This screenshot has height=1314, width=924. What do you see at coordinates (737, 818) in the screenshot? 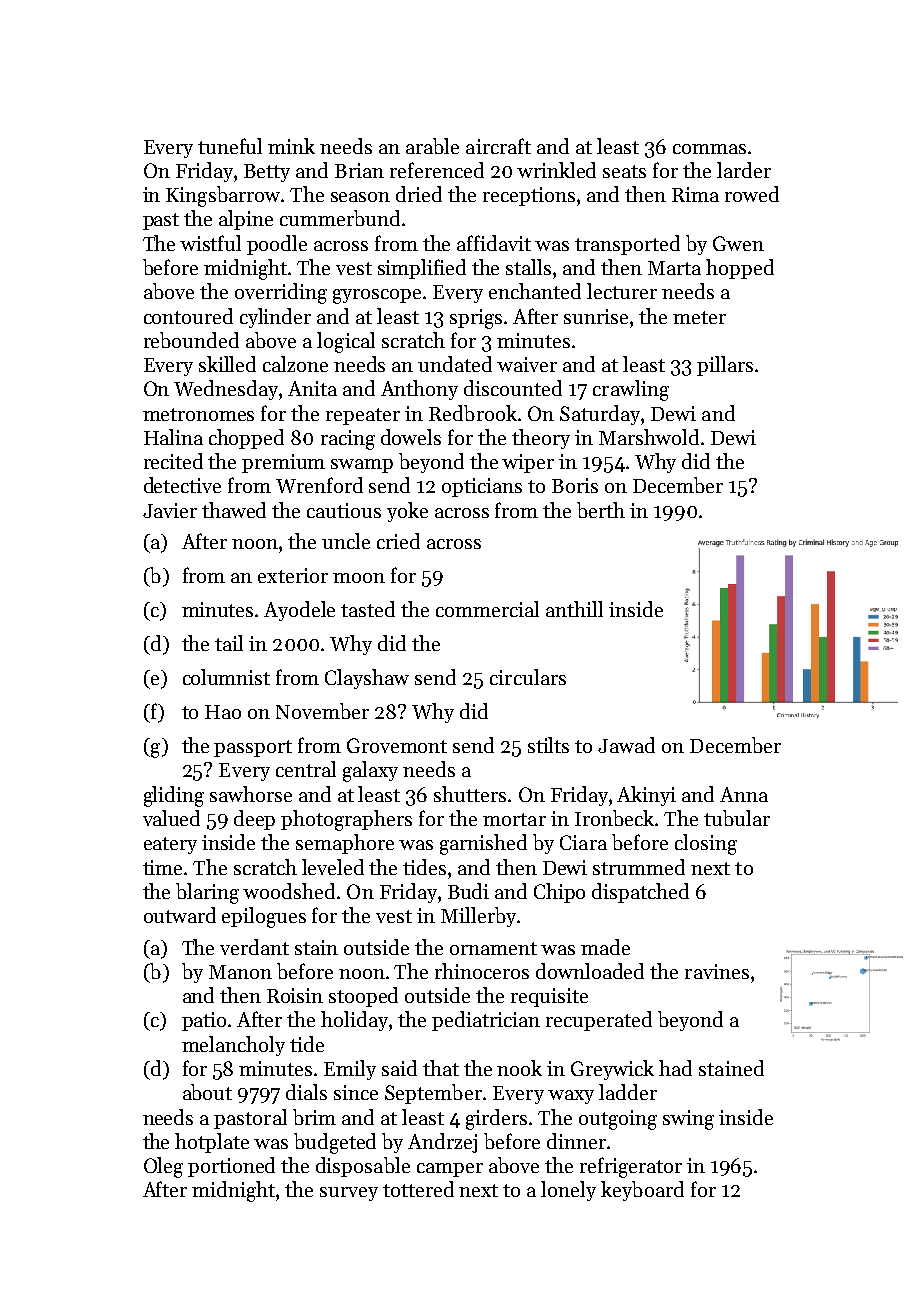
I see `tubular` at bounding box center [737, 818].
